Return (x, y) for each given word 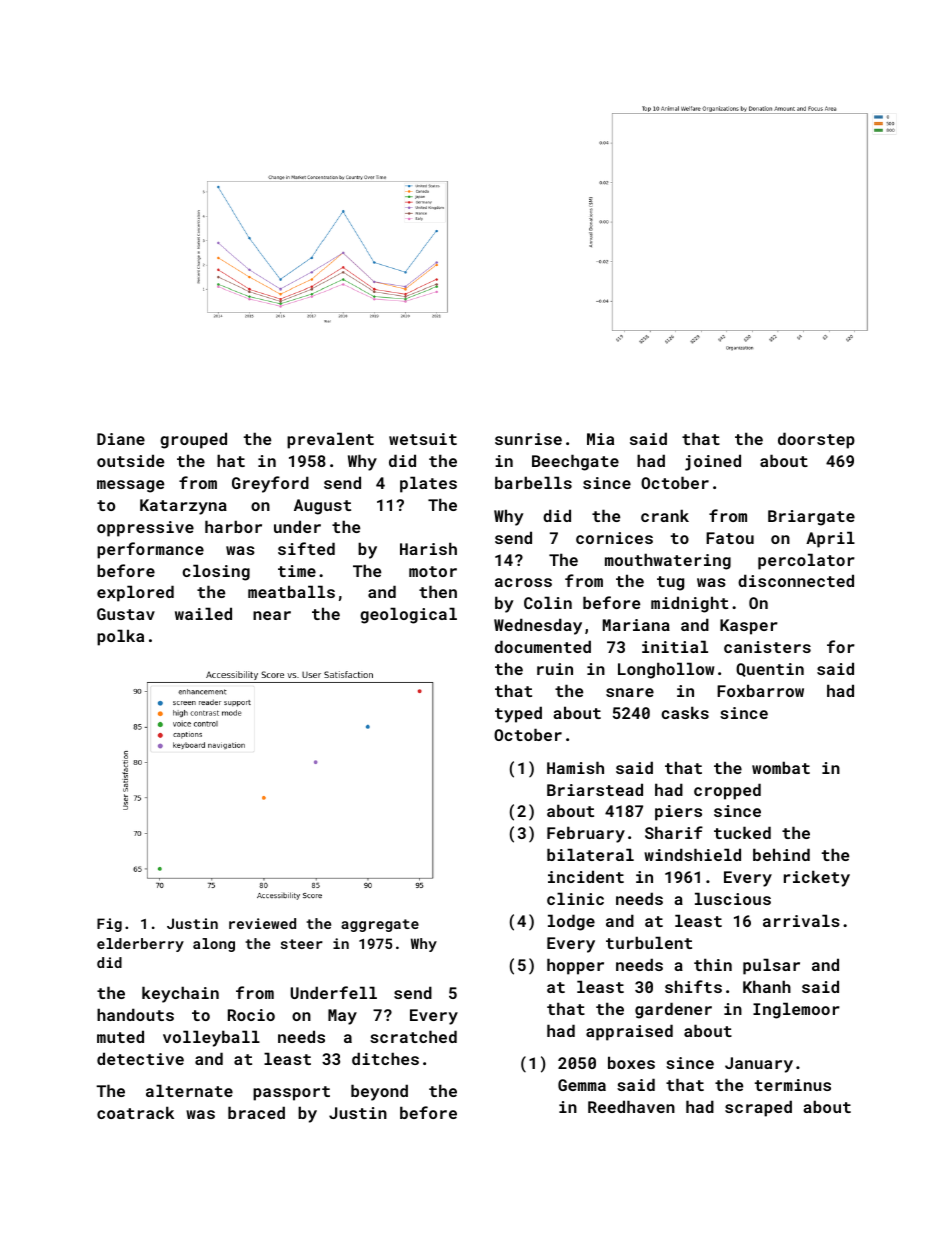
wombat (781, 767)
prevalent (330, 440)
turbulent (649, 942)
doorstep (816, 440)
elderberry (140, 945)
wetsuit (423, 439)
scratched (413, 1036)
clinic (575, 898)
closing (216, 572)
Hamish (575, 767)
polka (120, 637)
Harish (428, 548)
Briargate (811, 518)
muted (120, 1036)
